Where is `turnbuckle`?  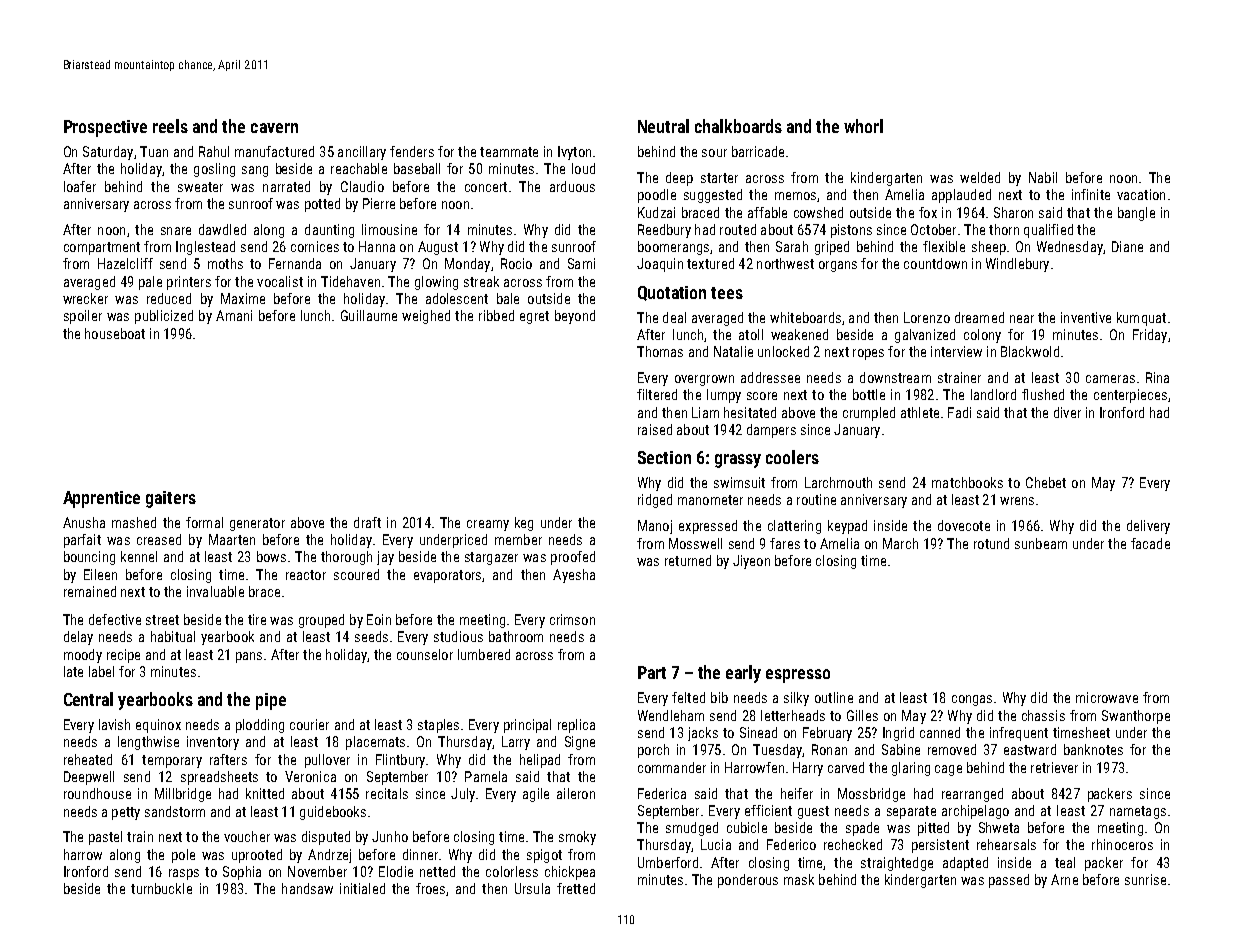
turnbuckle is located at coordinates (161, 888).
